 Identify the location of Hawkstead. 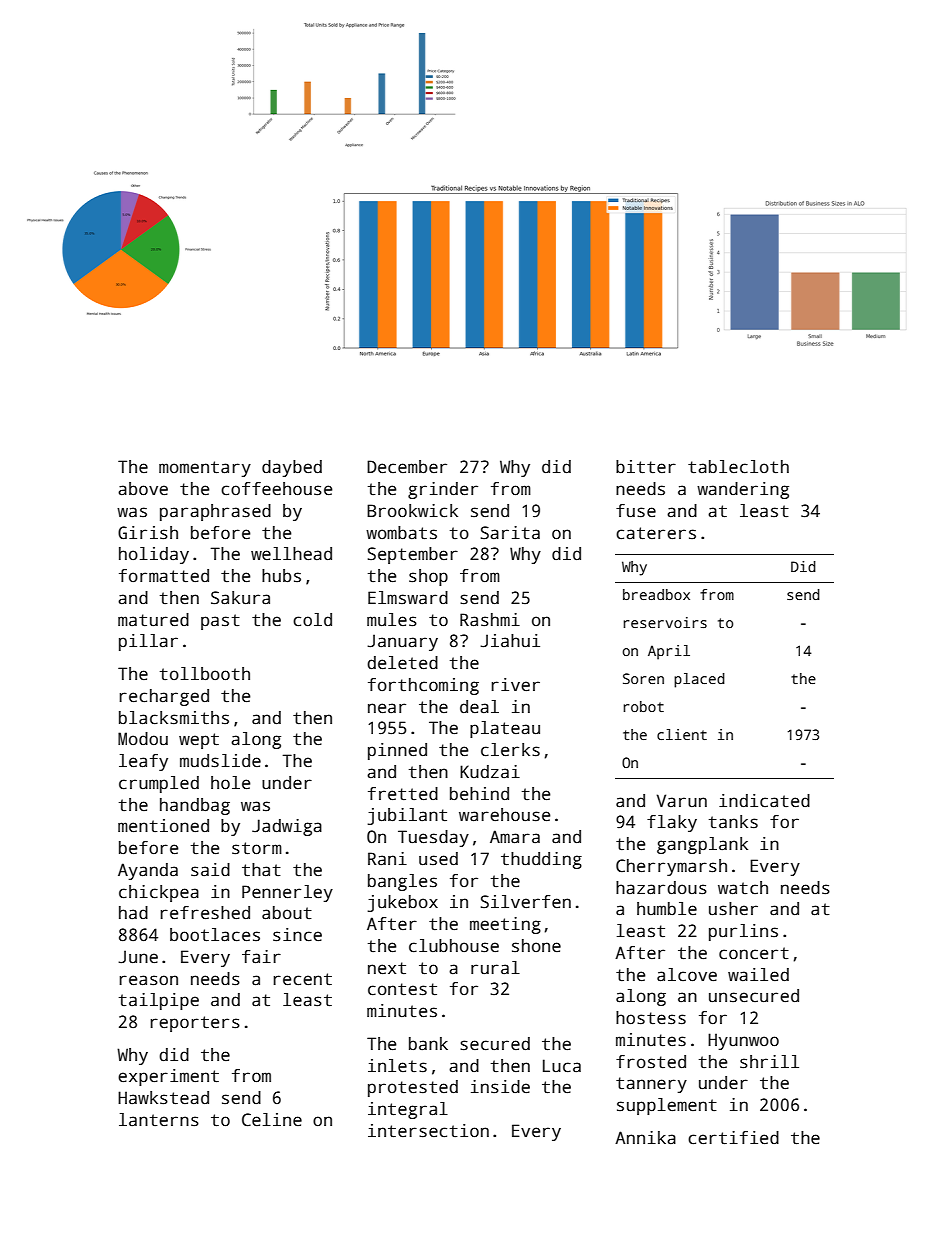
(163, 1098).
